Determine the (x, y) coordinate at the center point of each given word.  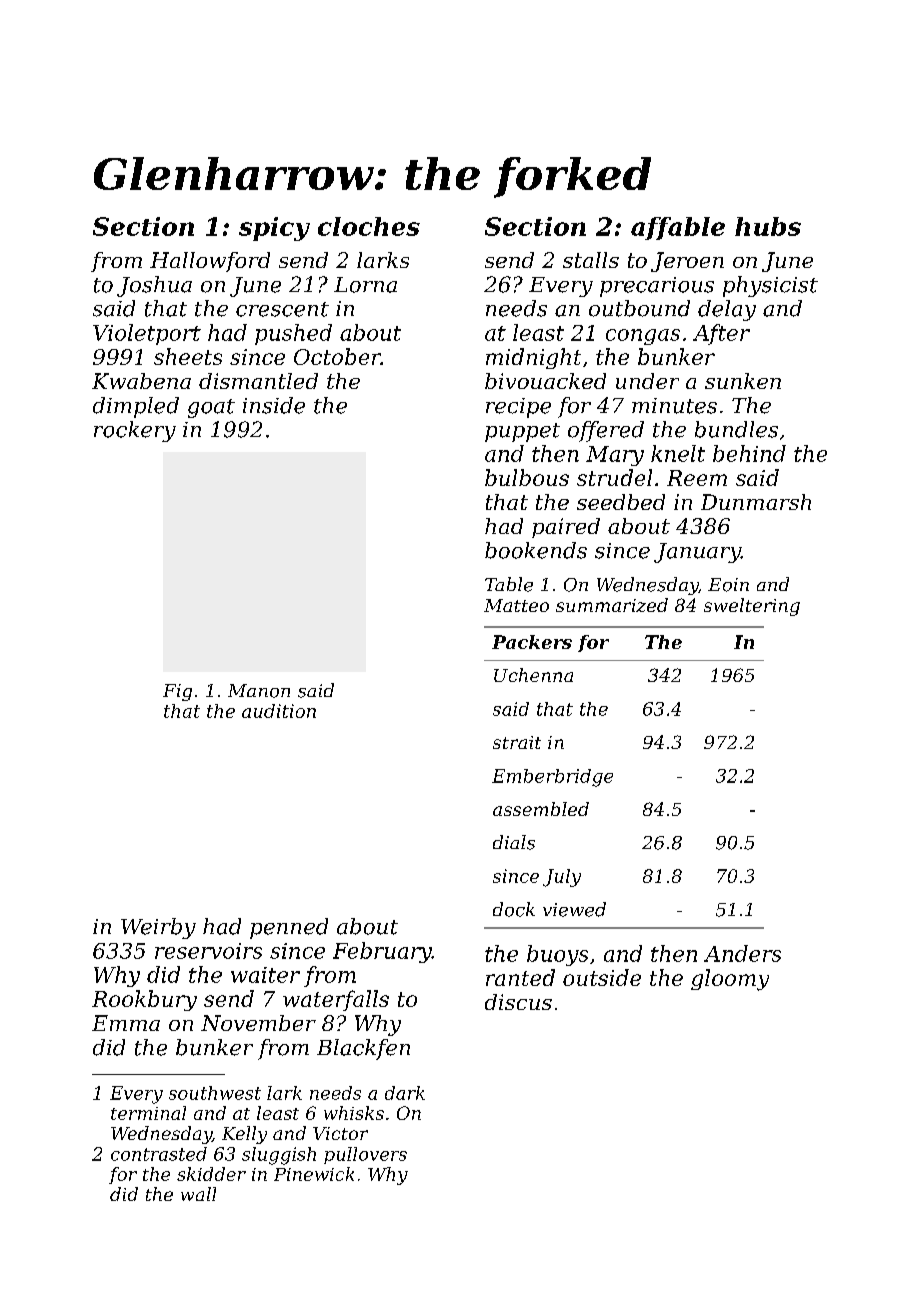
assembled (541, 809)
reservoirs (208, 951)
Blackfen (363, 1049)
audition (279, 711)
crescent (282, 309)
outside (602, 977)
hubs (768, 226)
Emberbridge (552, 778)
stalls (591, 260)
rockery (135, 431)
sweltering (752, 607)
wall (198, 1194)
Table (509, 584)
